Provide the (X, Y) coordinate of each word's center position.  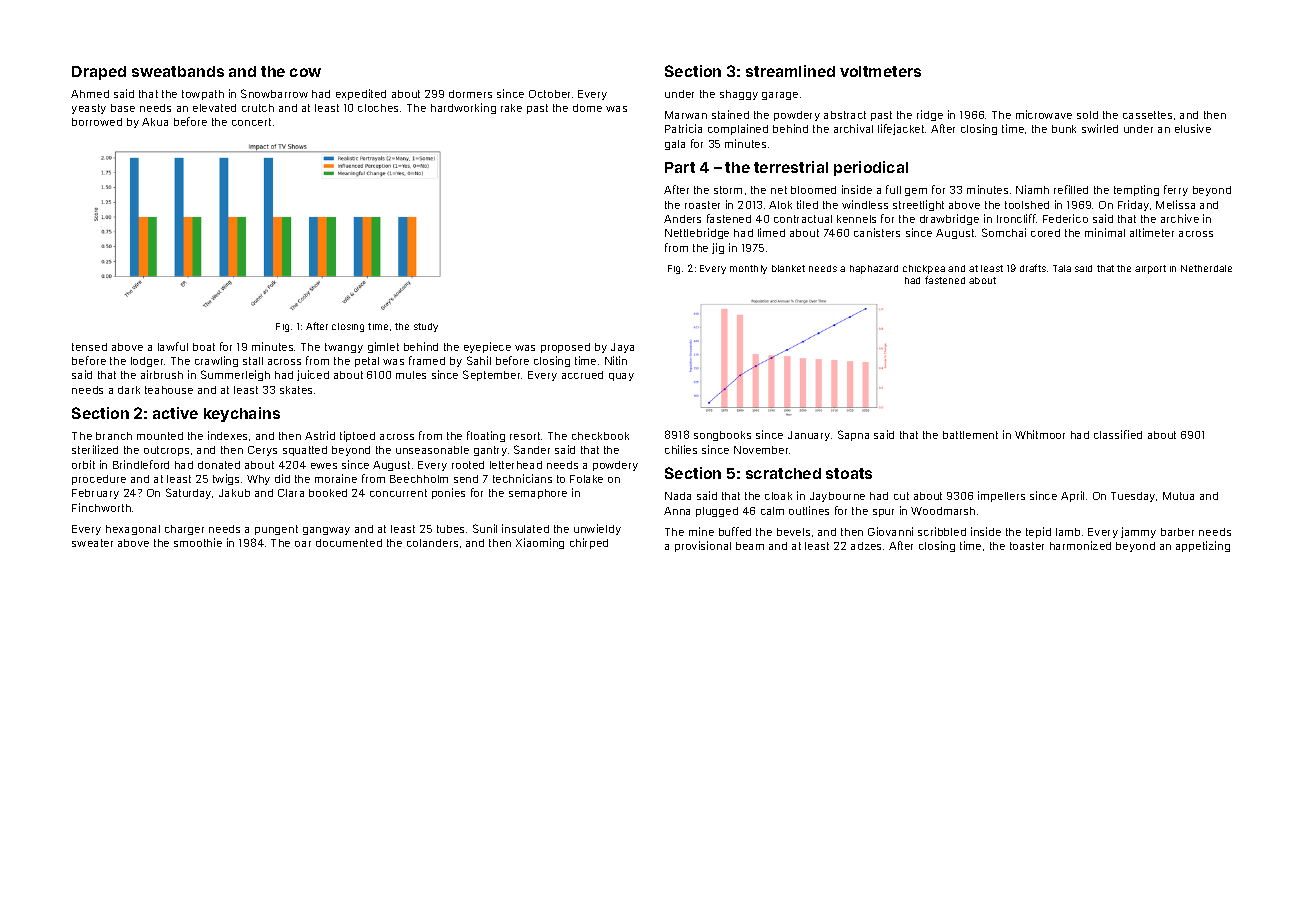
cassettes (1147, 115)
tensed (89, 347)
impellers (1001, 496)
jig (718, 248)
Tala (1062, 268)
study (426, 327)
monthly (748, 269)
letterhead (516, 465)
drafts (1033, 268)
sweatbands (178, 71)
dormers (470, 94)
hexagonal (133, 530)
